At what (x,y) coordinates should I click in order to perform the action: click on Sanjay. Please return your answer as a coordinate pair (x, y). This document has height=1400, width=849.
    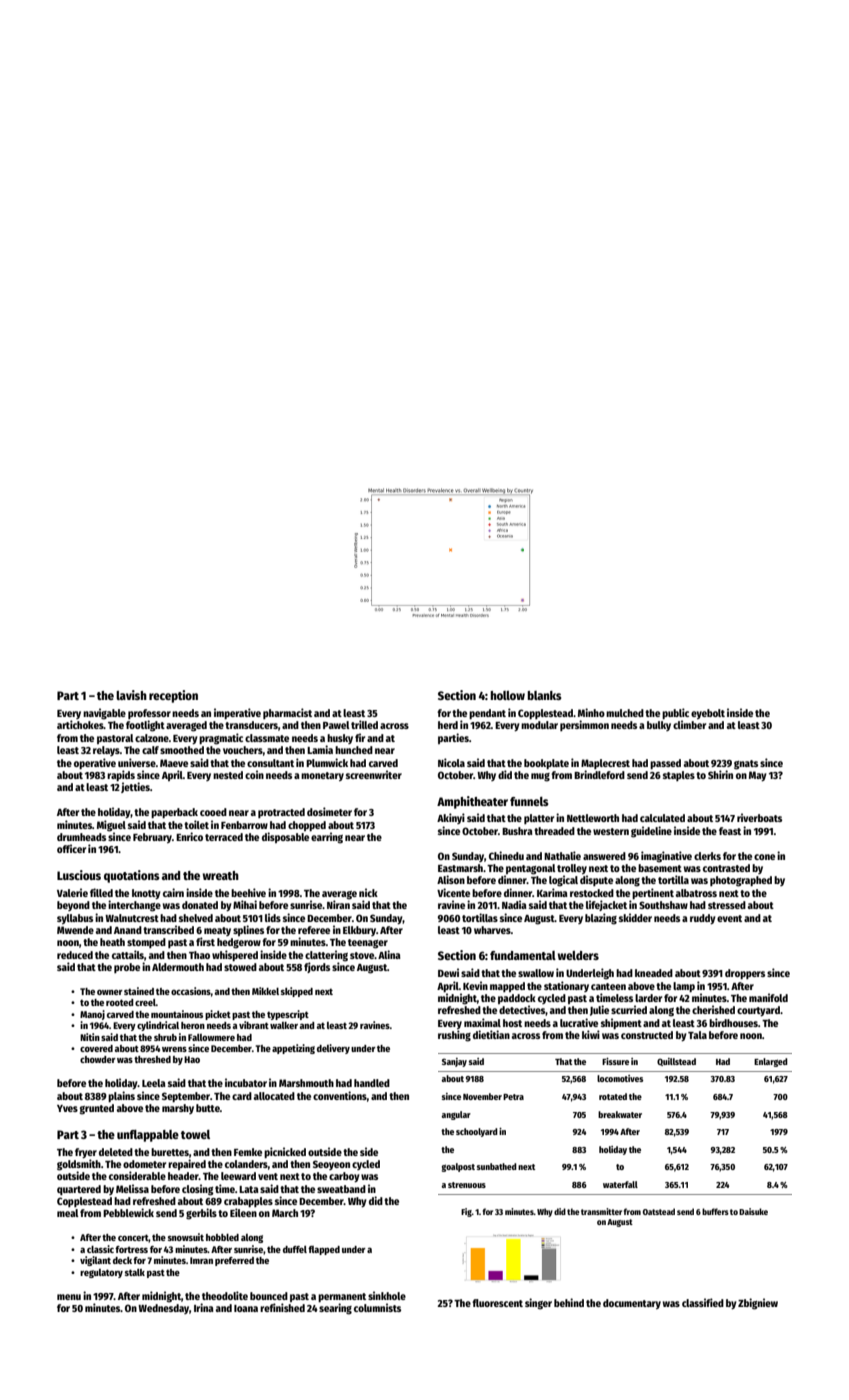
    Looking at the image, I should click on (454, 1062).
